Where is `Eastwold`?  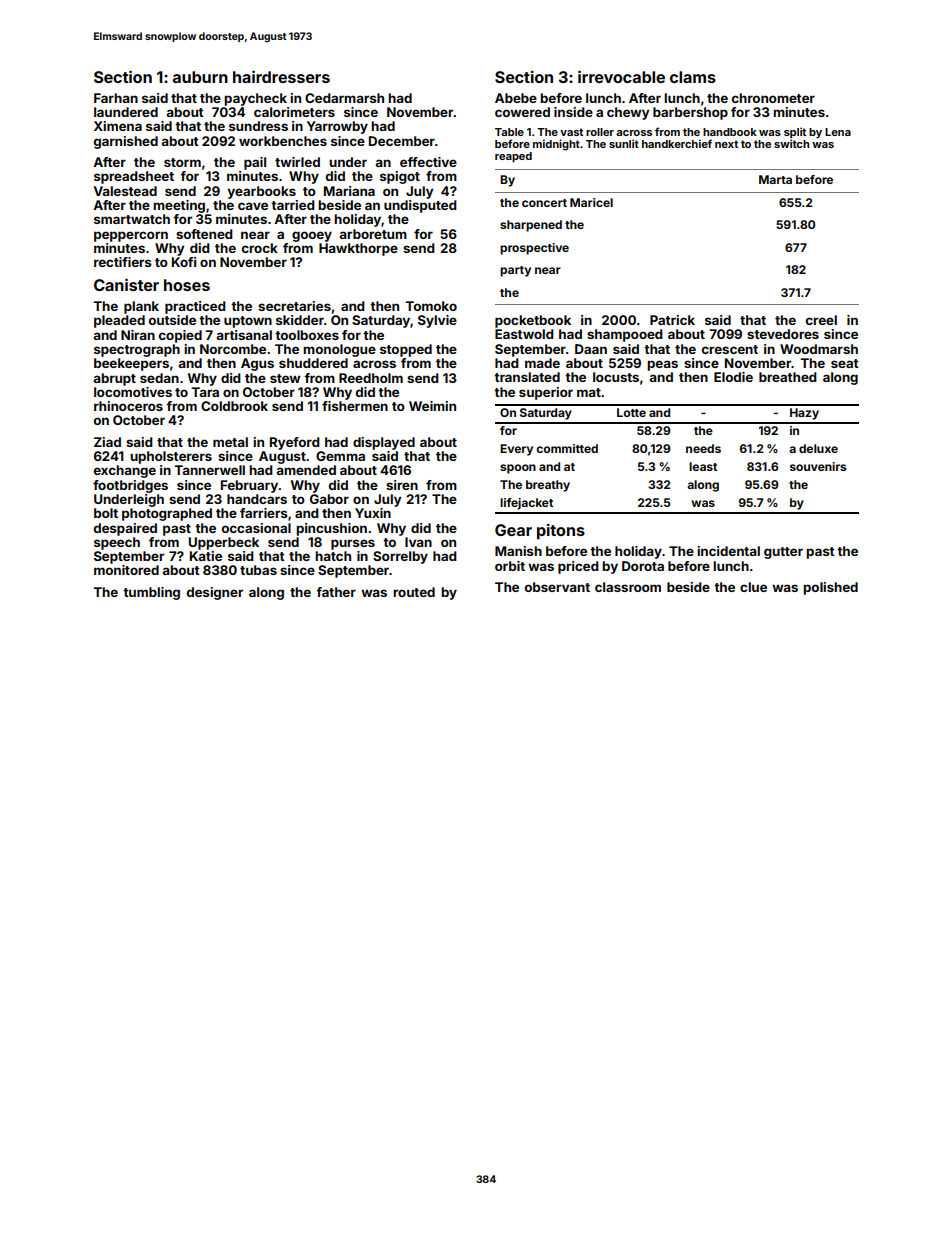
Eastwold is located at coordinates (524, 334).
